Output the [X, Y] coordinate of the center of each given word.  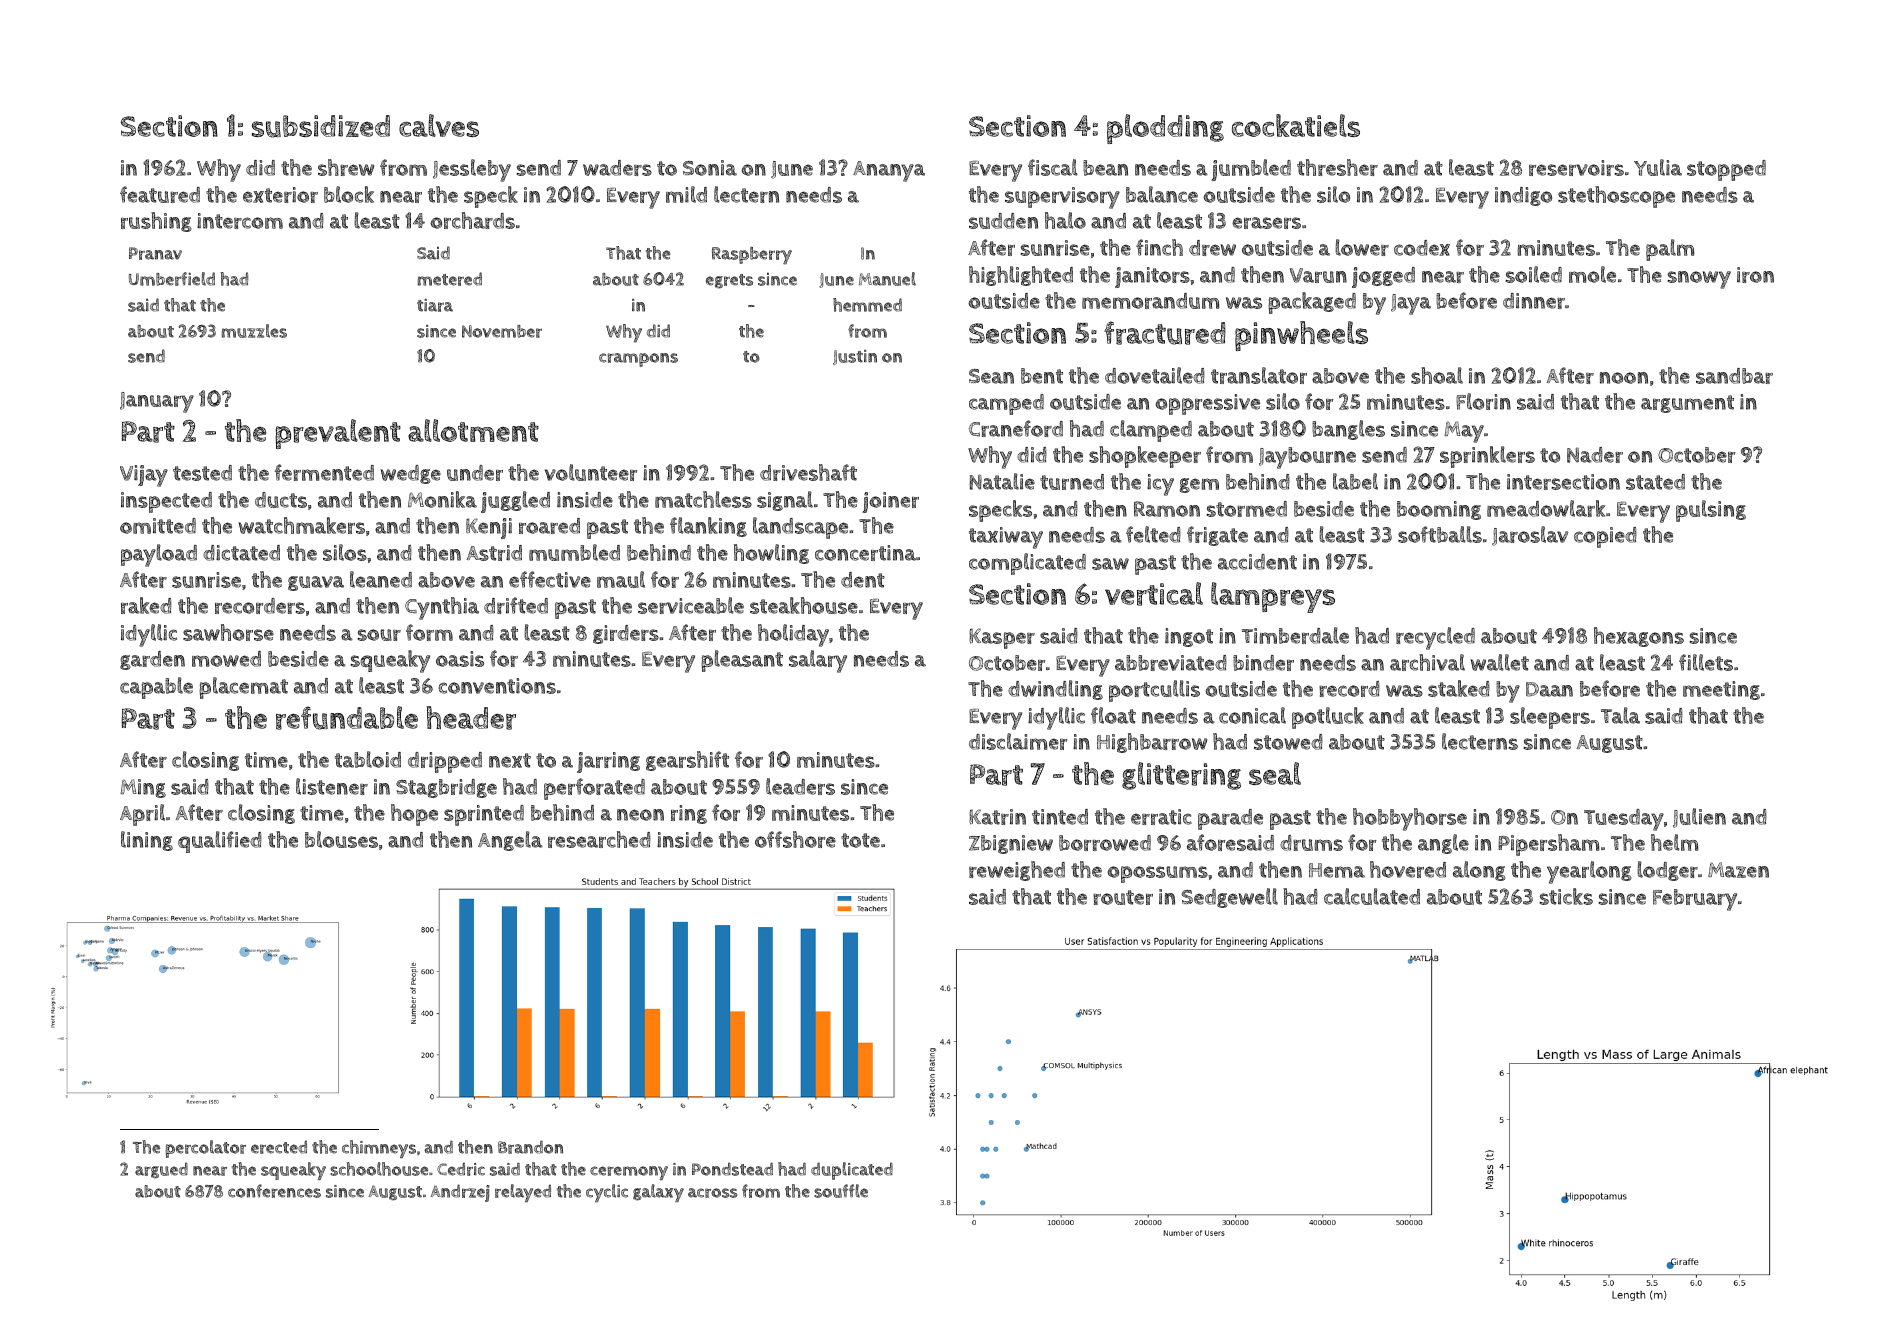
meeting [1721, 690]
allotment [473, 430]
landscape [800, 528]
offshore [795, 839]
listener [332, 786]
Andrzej [460, 1193]
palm [1670, 250]
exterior [280, 195]
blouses [341, 839]
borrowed [1105, 843]
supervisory [1062, 198]
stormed [1247, 509]
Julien [1699, 818]
